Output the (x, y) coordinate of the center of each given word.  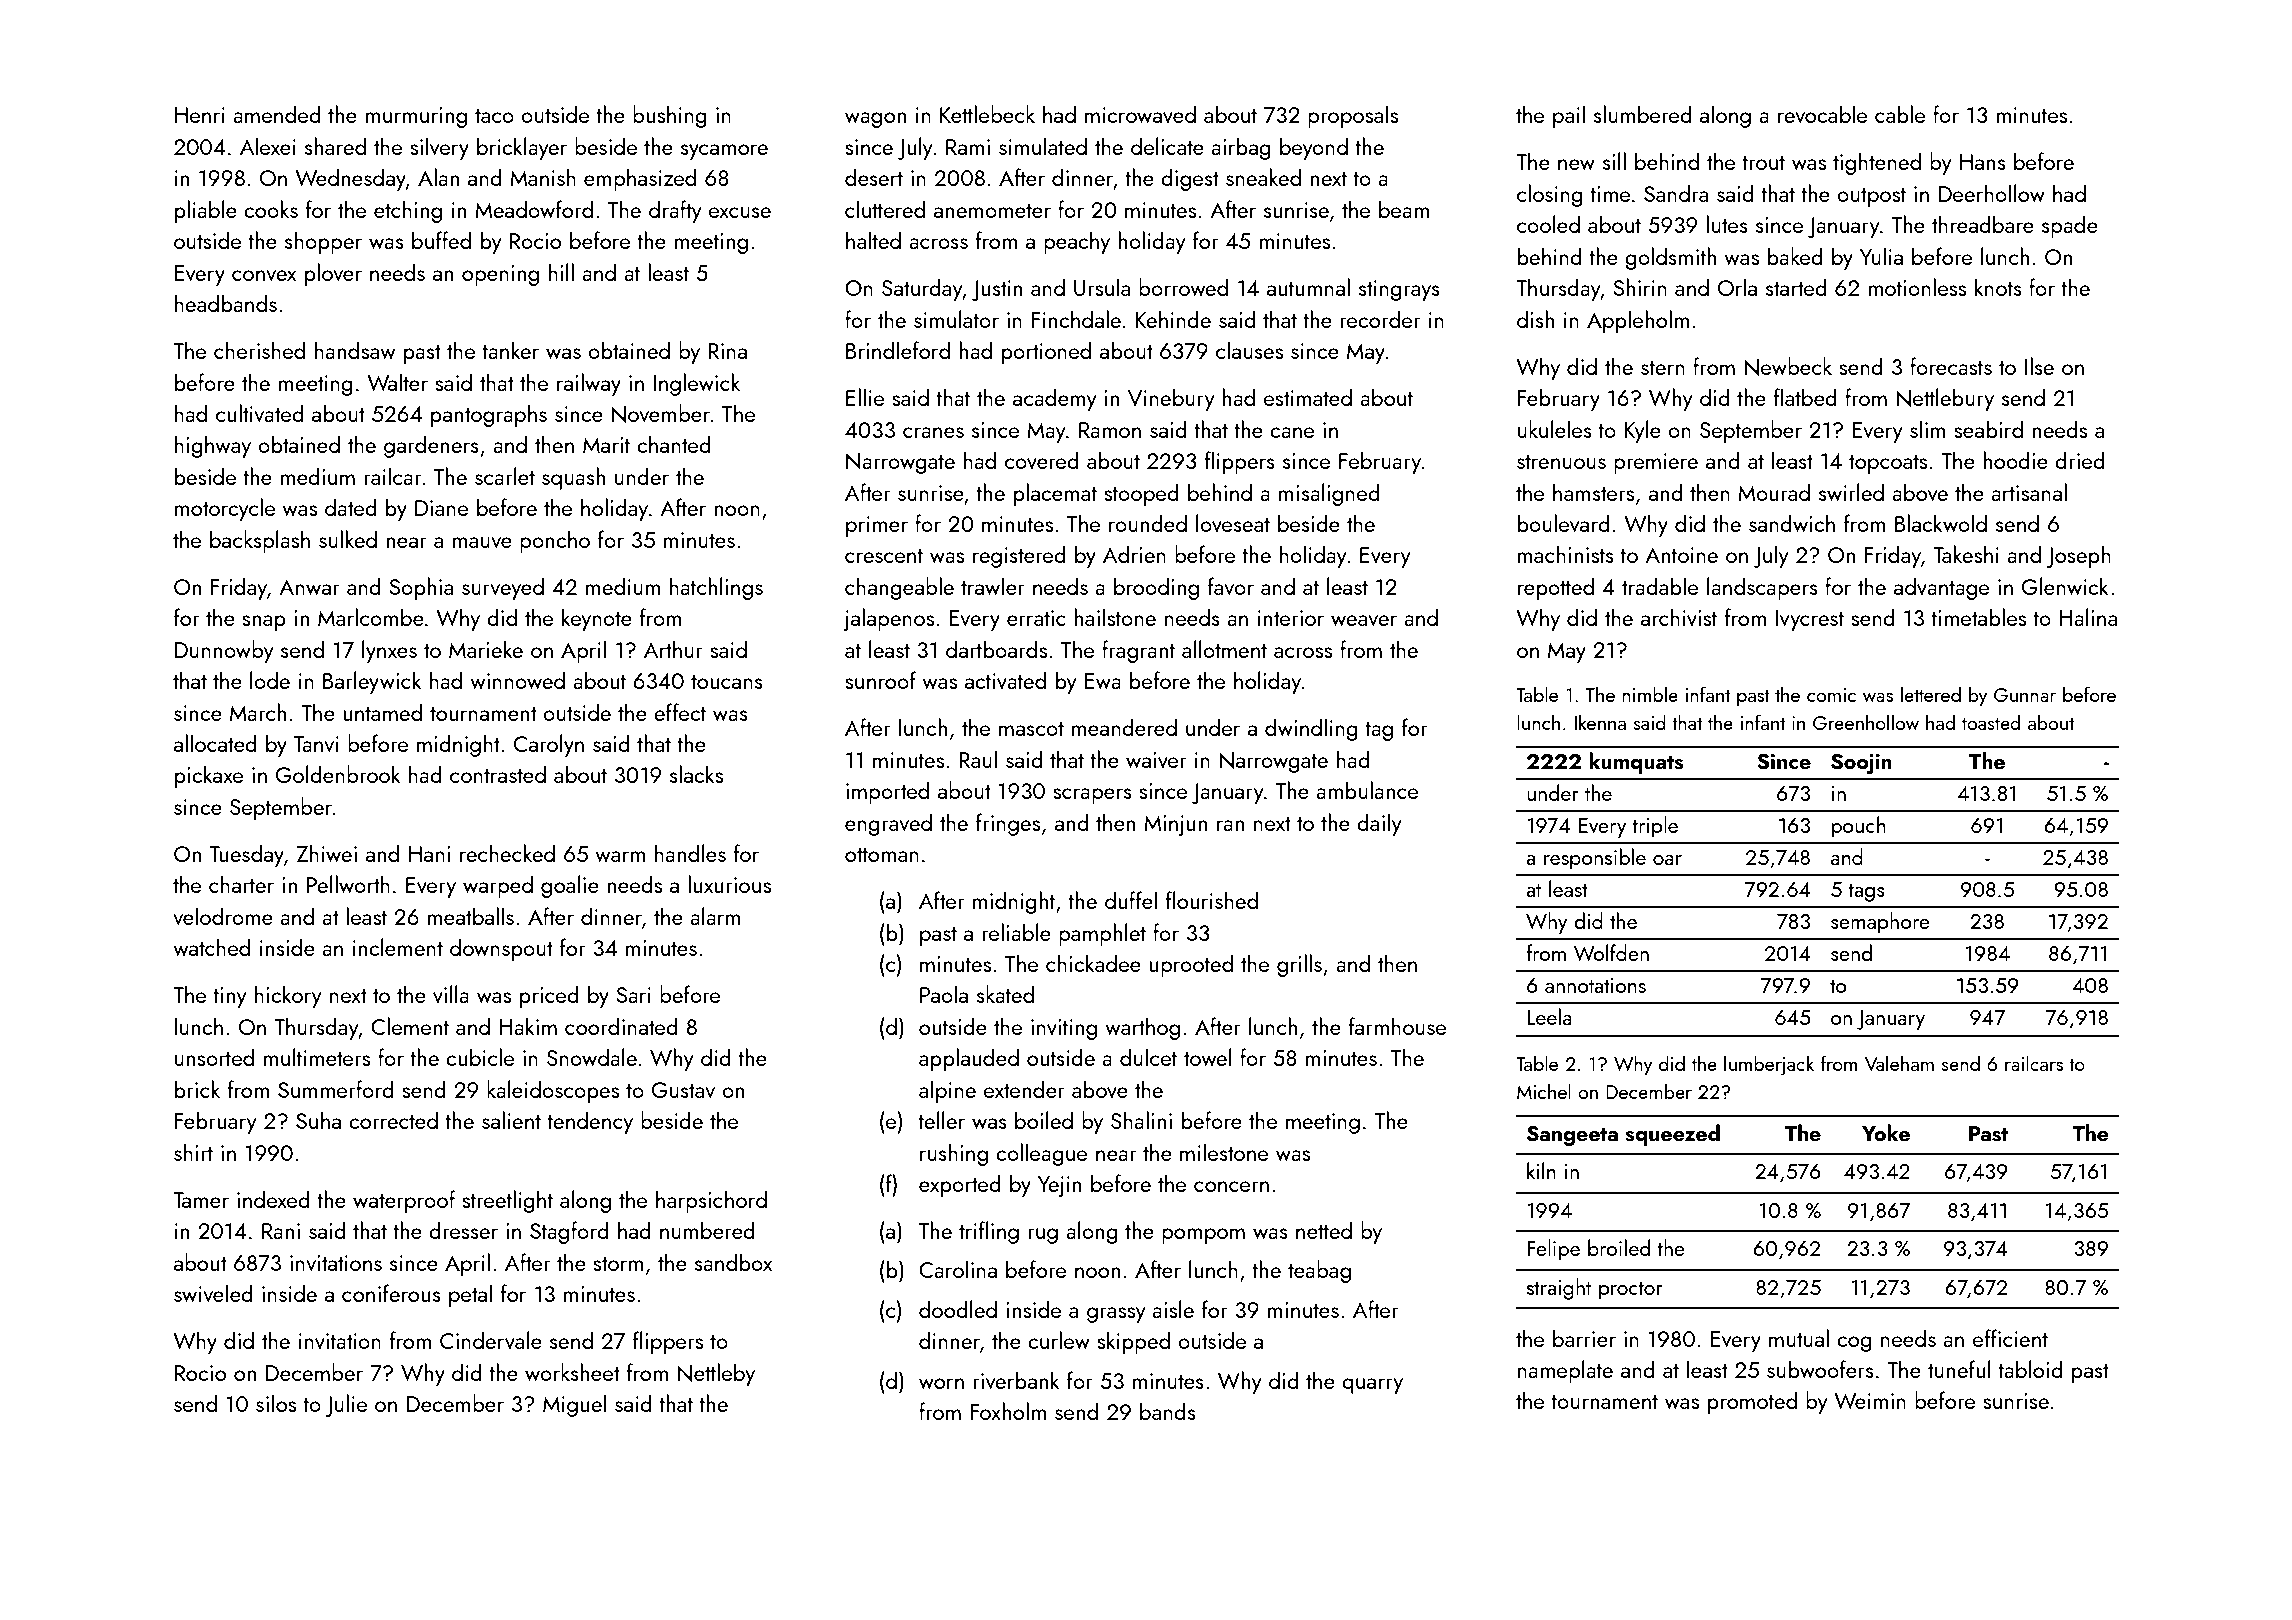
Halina (2088, 617)
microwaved (1140, 114)
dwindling (1311, 729)
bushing (670, 116)
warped (498, 886)
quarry (1372, 1386)
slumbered (1643, 114)
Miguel (574, 1405)
